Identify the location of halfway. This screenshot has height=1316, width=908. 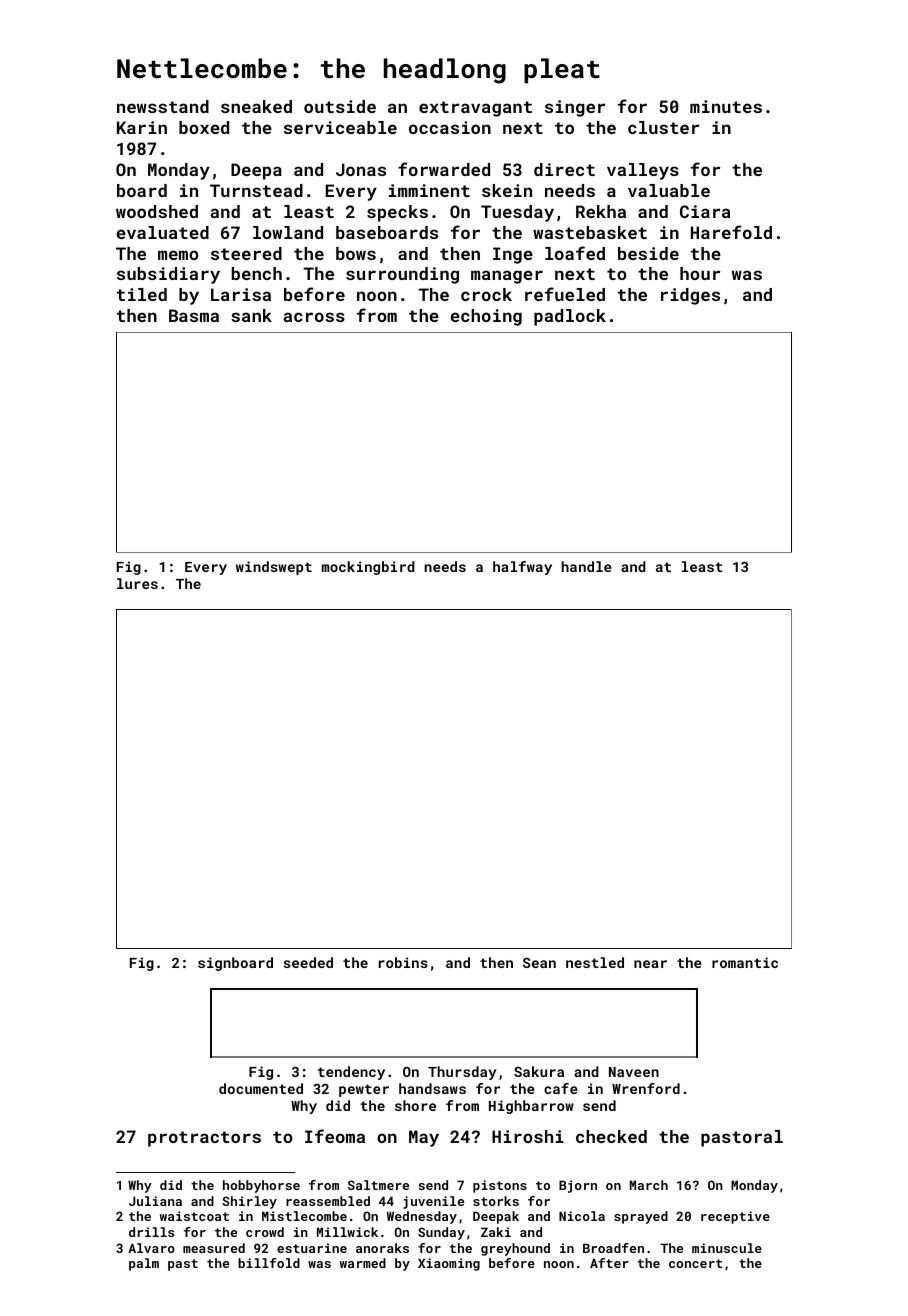
(522, 568).
